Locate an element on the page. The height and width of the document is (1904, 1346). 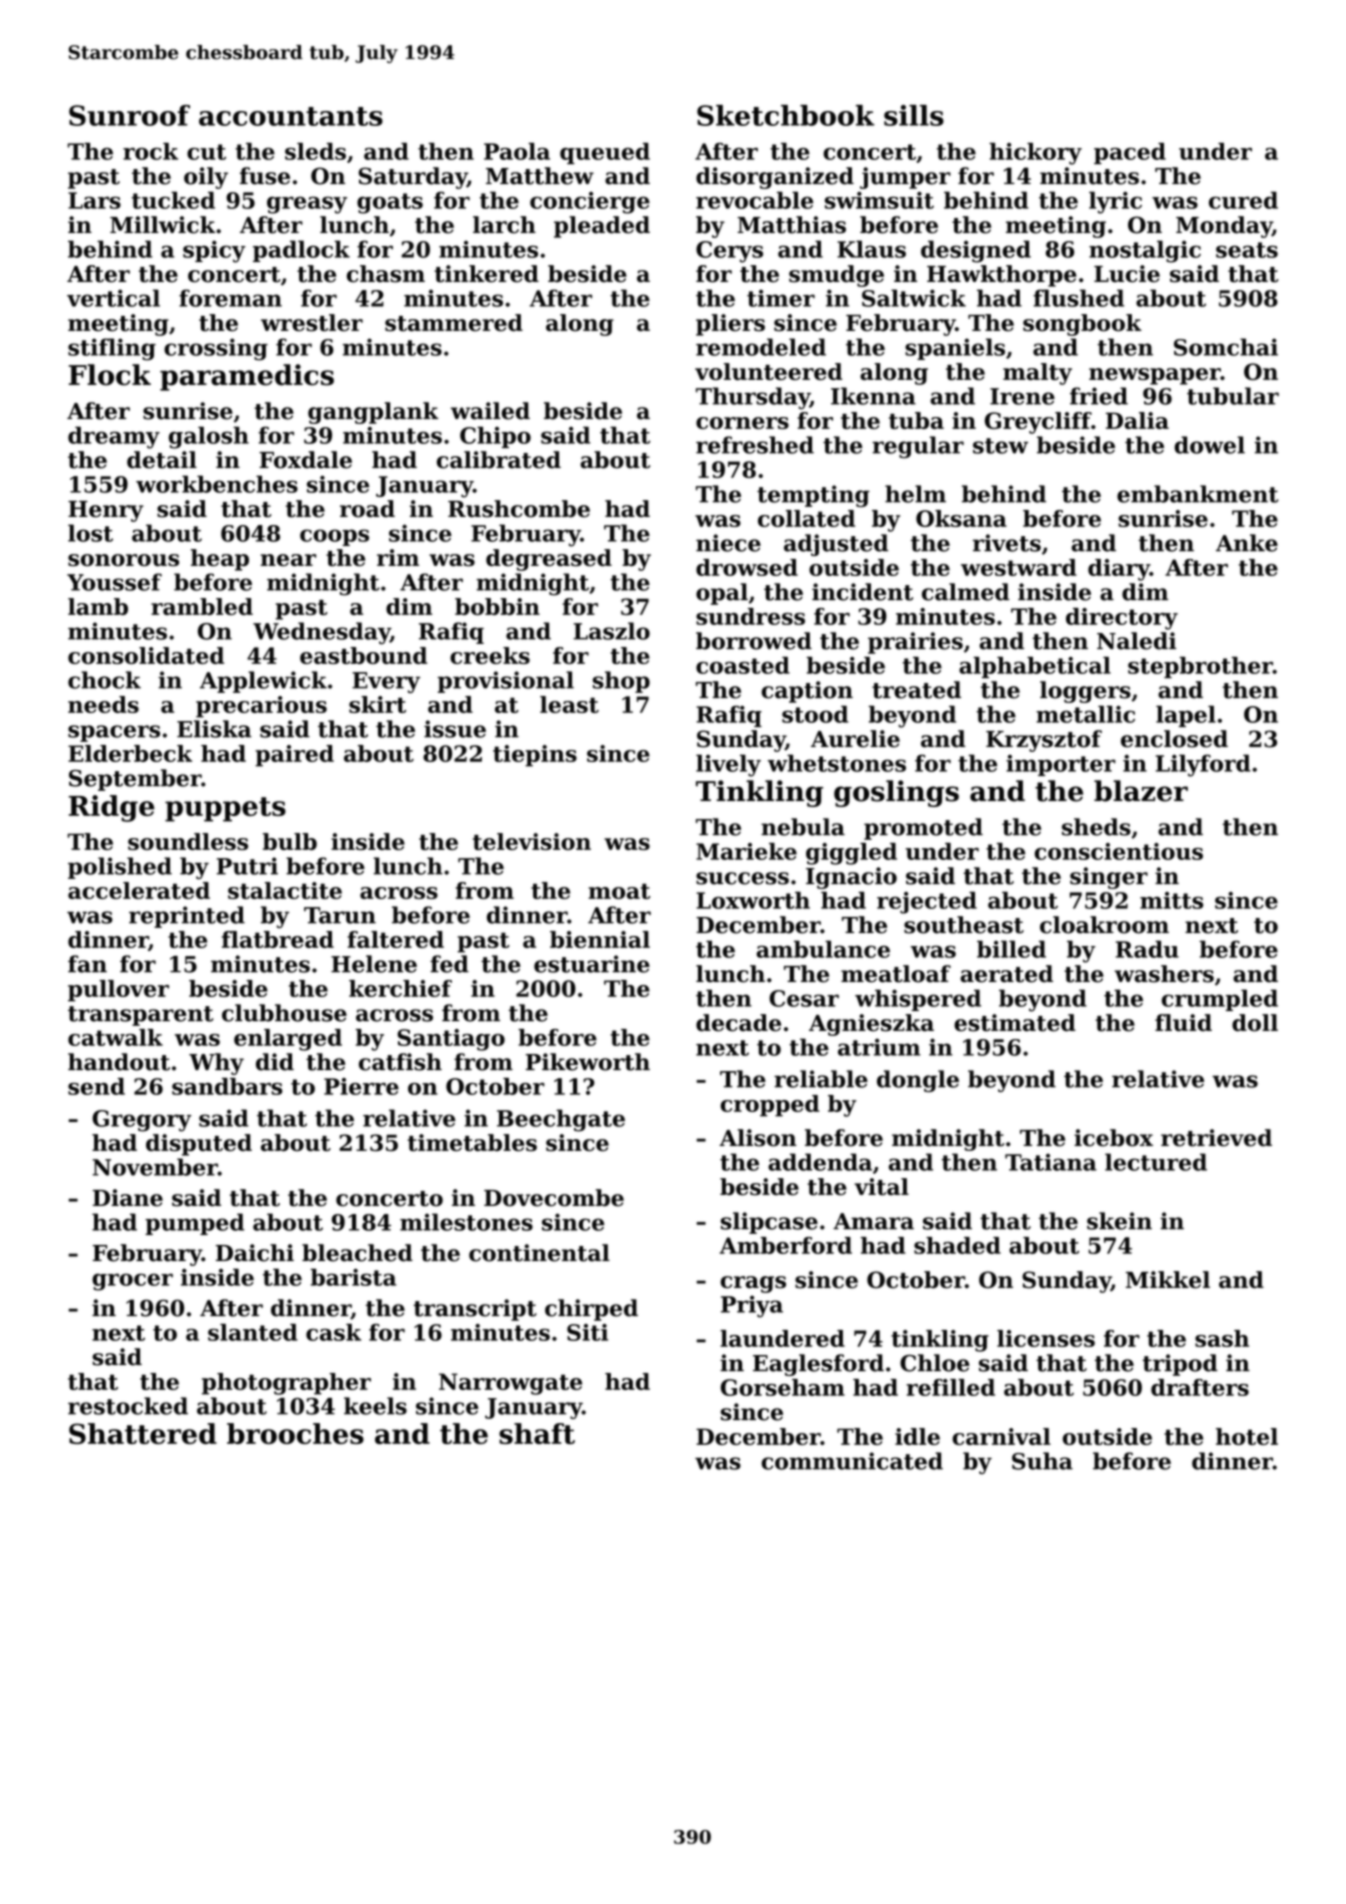
Sunroof is located at coordinates (129, 115).
